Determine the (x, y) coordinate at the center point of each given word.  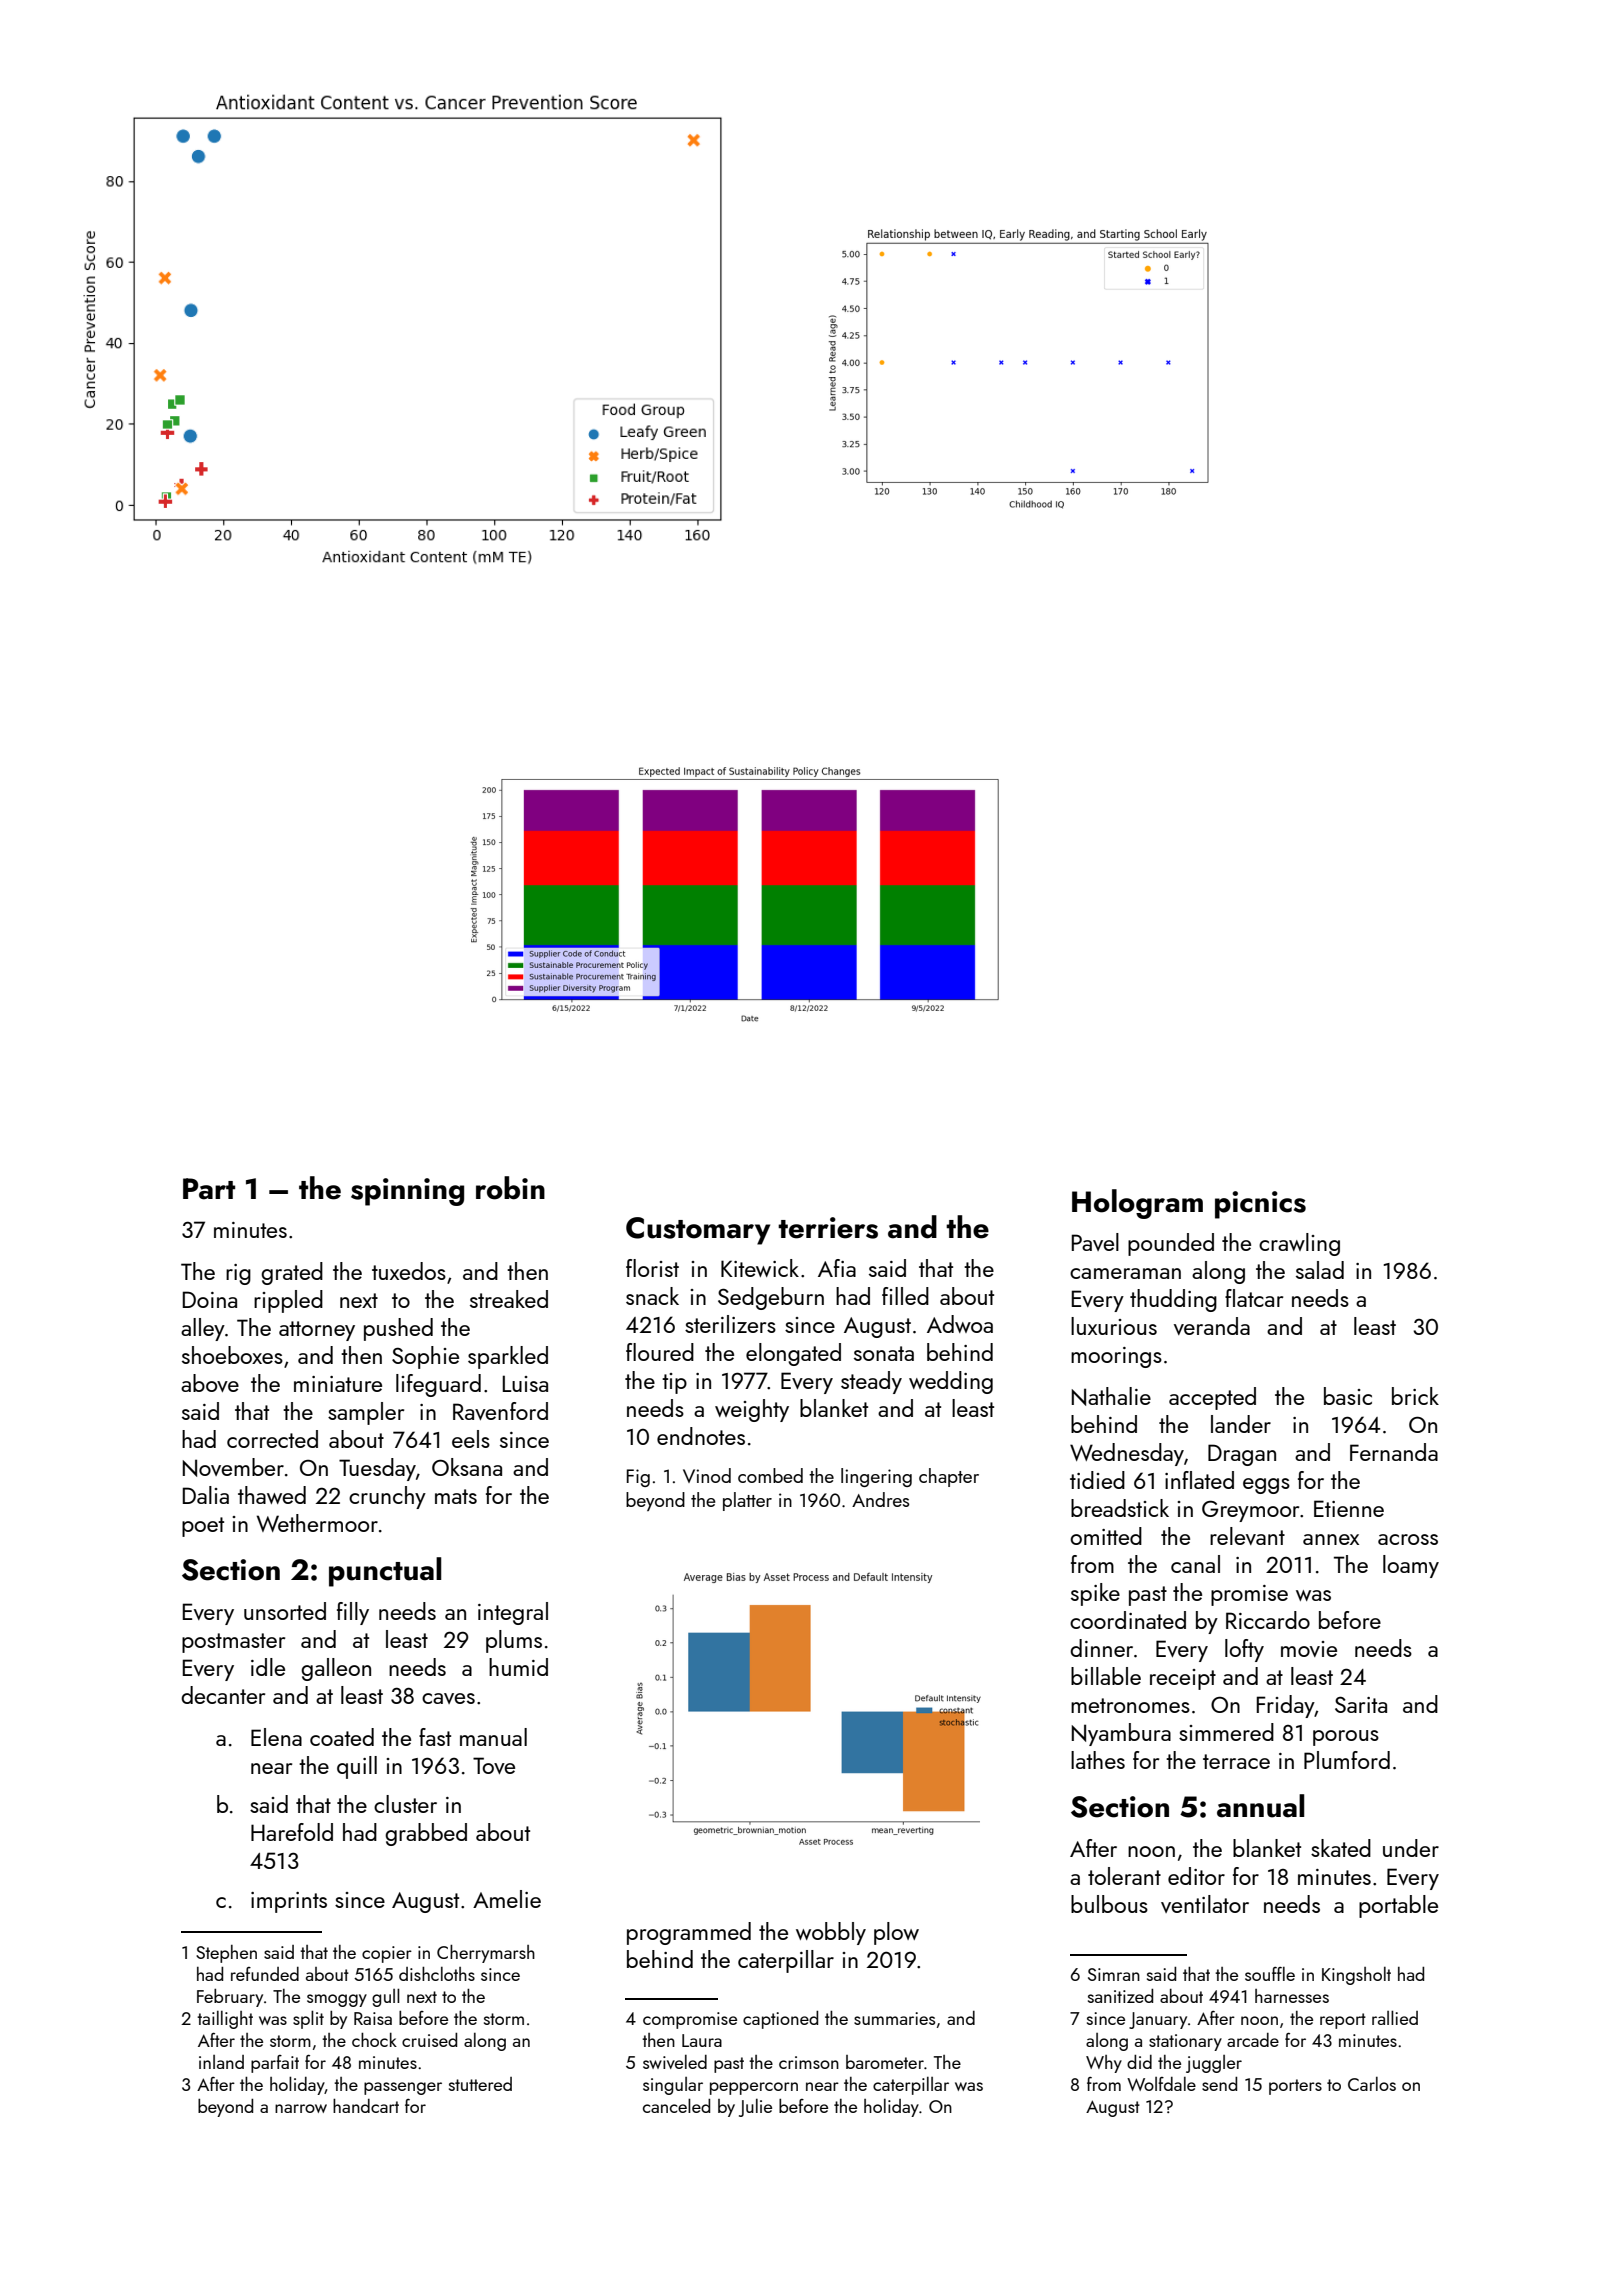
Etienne (1349, 1508)
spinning (407, 1192)
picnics (1260, 1205)
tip (674, 1383)
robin (510, 1188)
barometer (885, 2062)
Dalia (206, 1495)
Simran (1114, 1974)
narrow (301, 2108)
